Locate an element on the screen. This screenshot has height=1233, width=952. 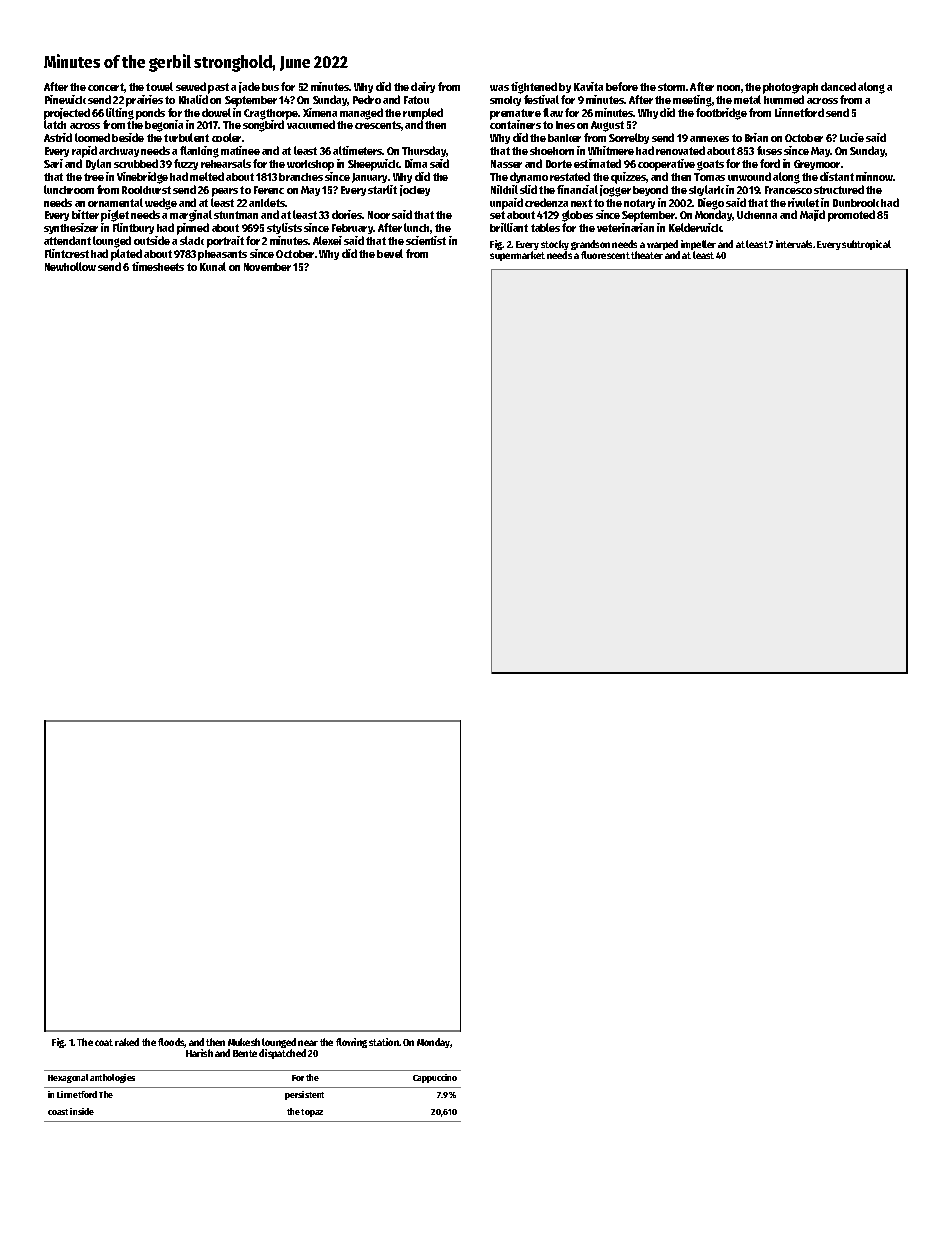
footbridge is located at coordinates (721, 114).
